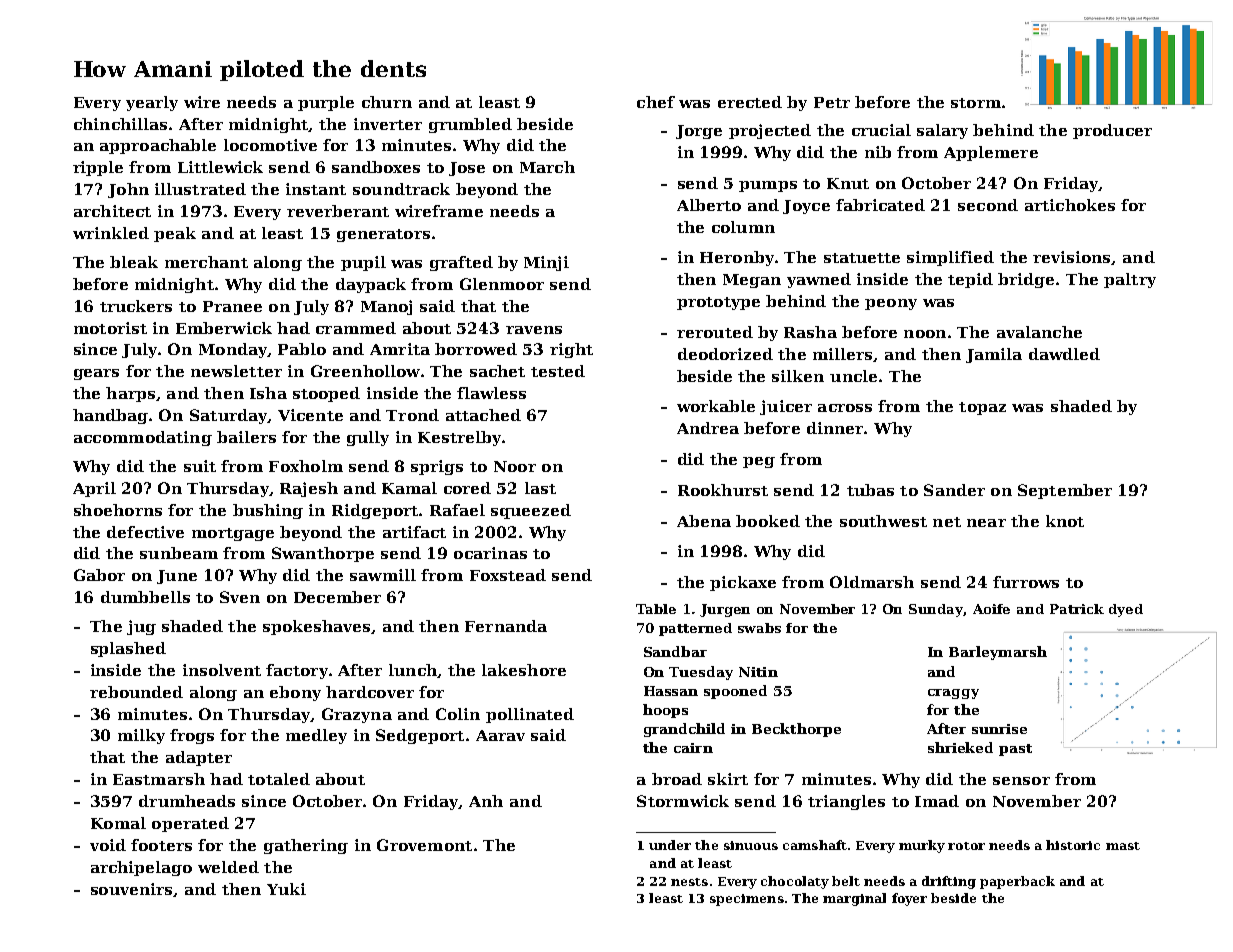  What do you see at coordinates (1070, 205) in the screenshot?
I see `artichokes` at bounding box center [1070, 205].
